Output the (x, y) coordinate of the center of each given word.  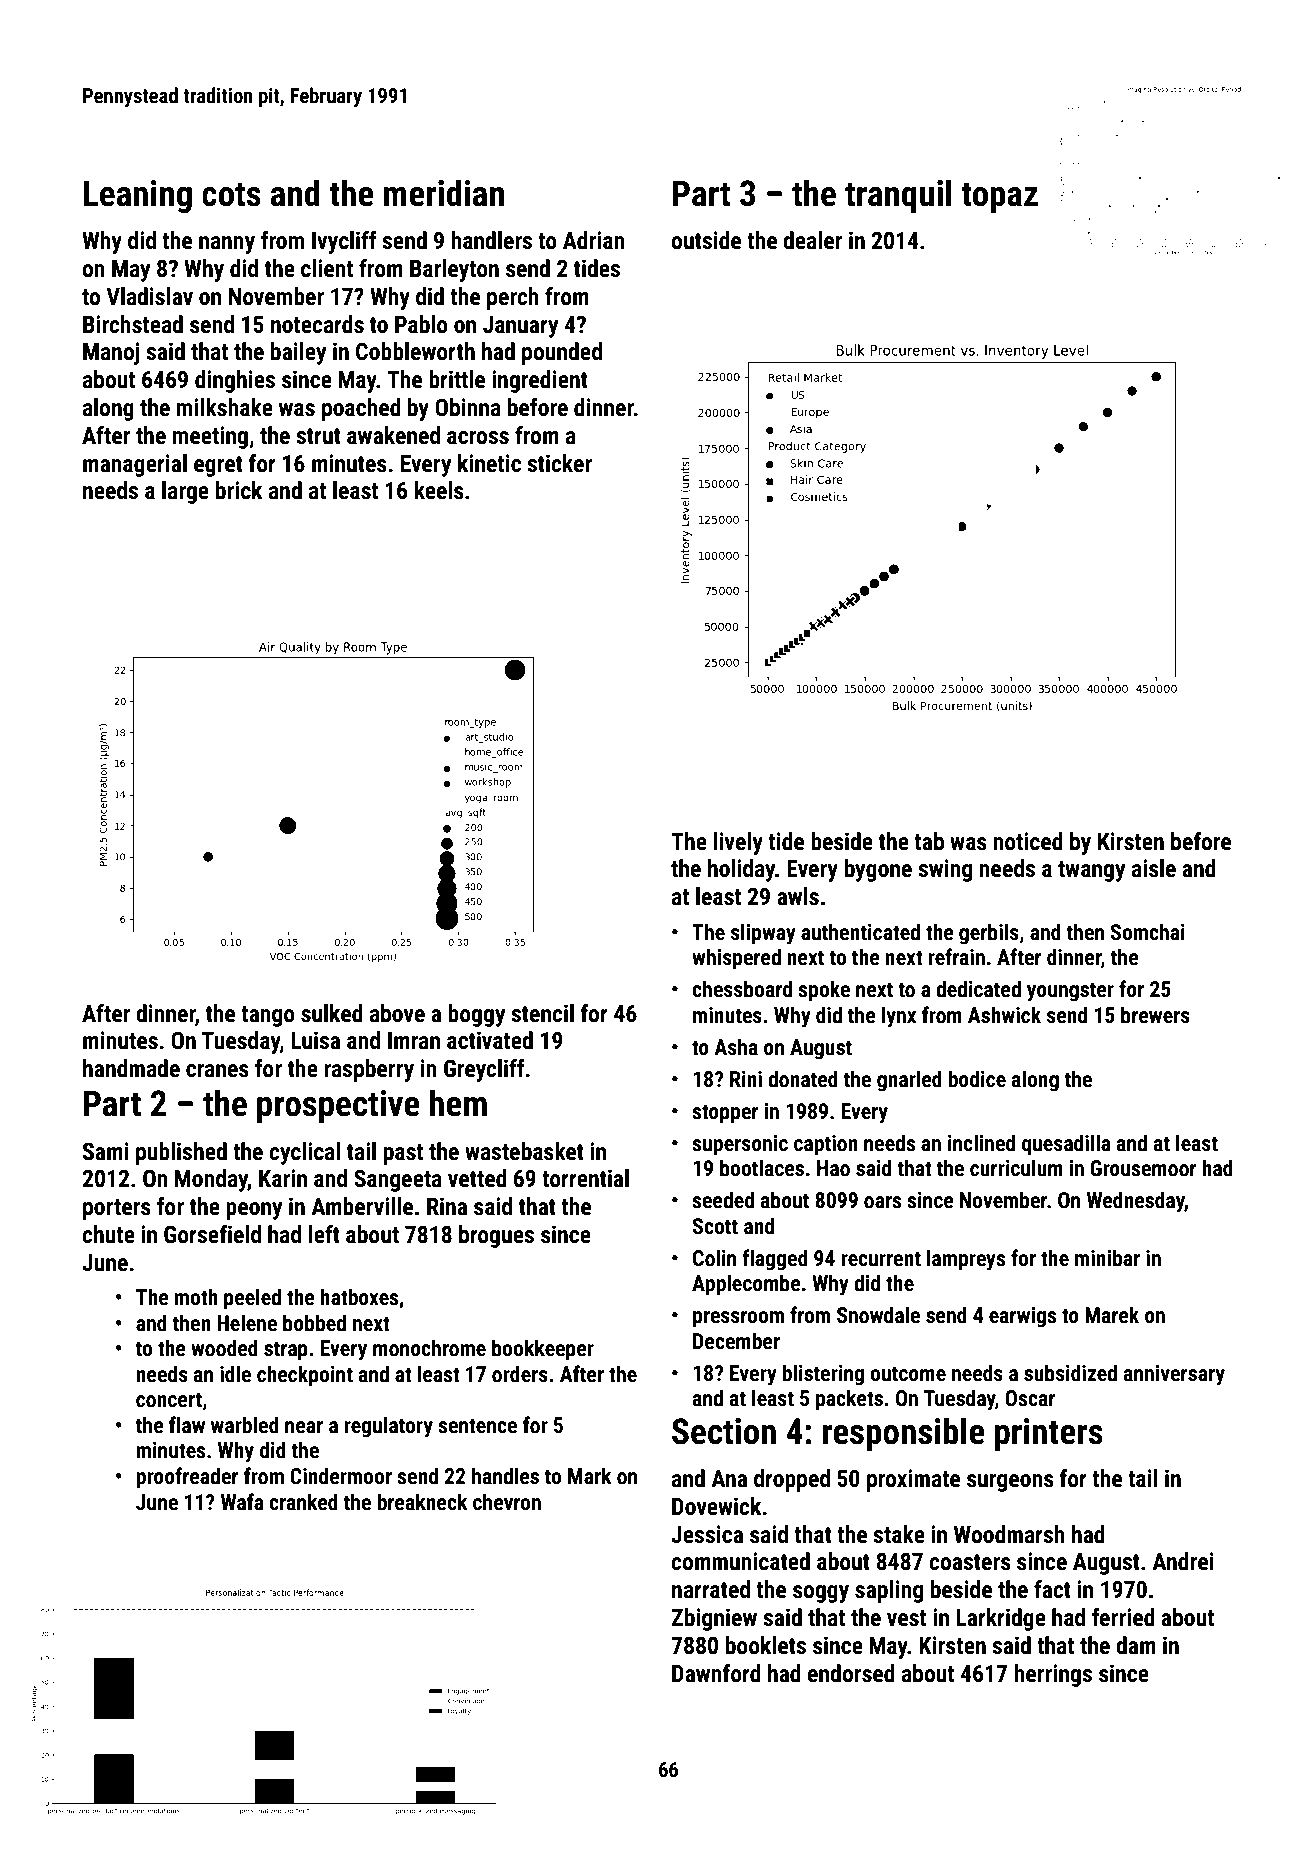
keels (439, 490)
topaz (999, 198)
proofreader (187, 1478)
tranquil (898, 196)
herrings (1053, 1675)
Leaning (138, 196)
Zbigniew (714, 1619)
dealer (812, 240)
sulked (332, 1013)
